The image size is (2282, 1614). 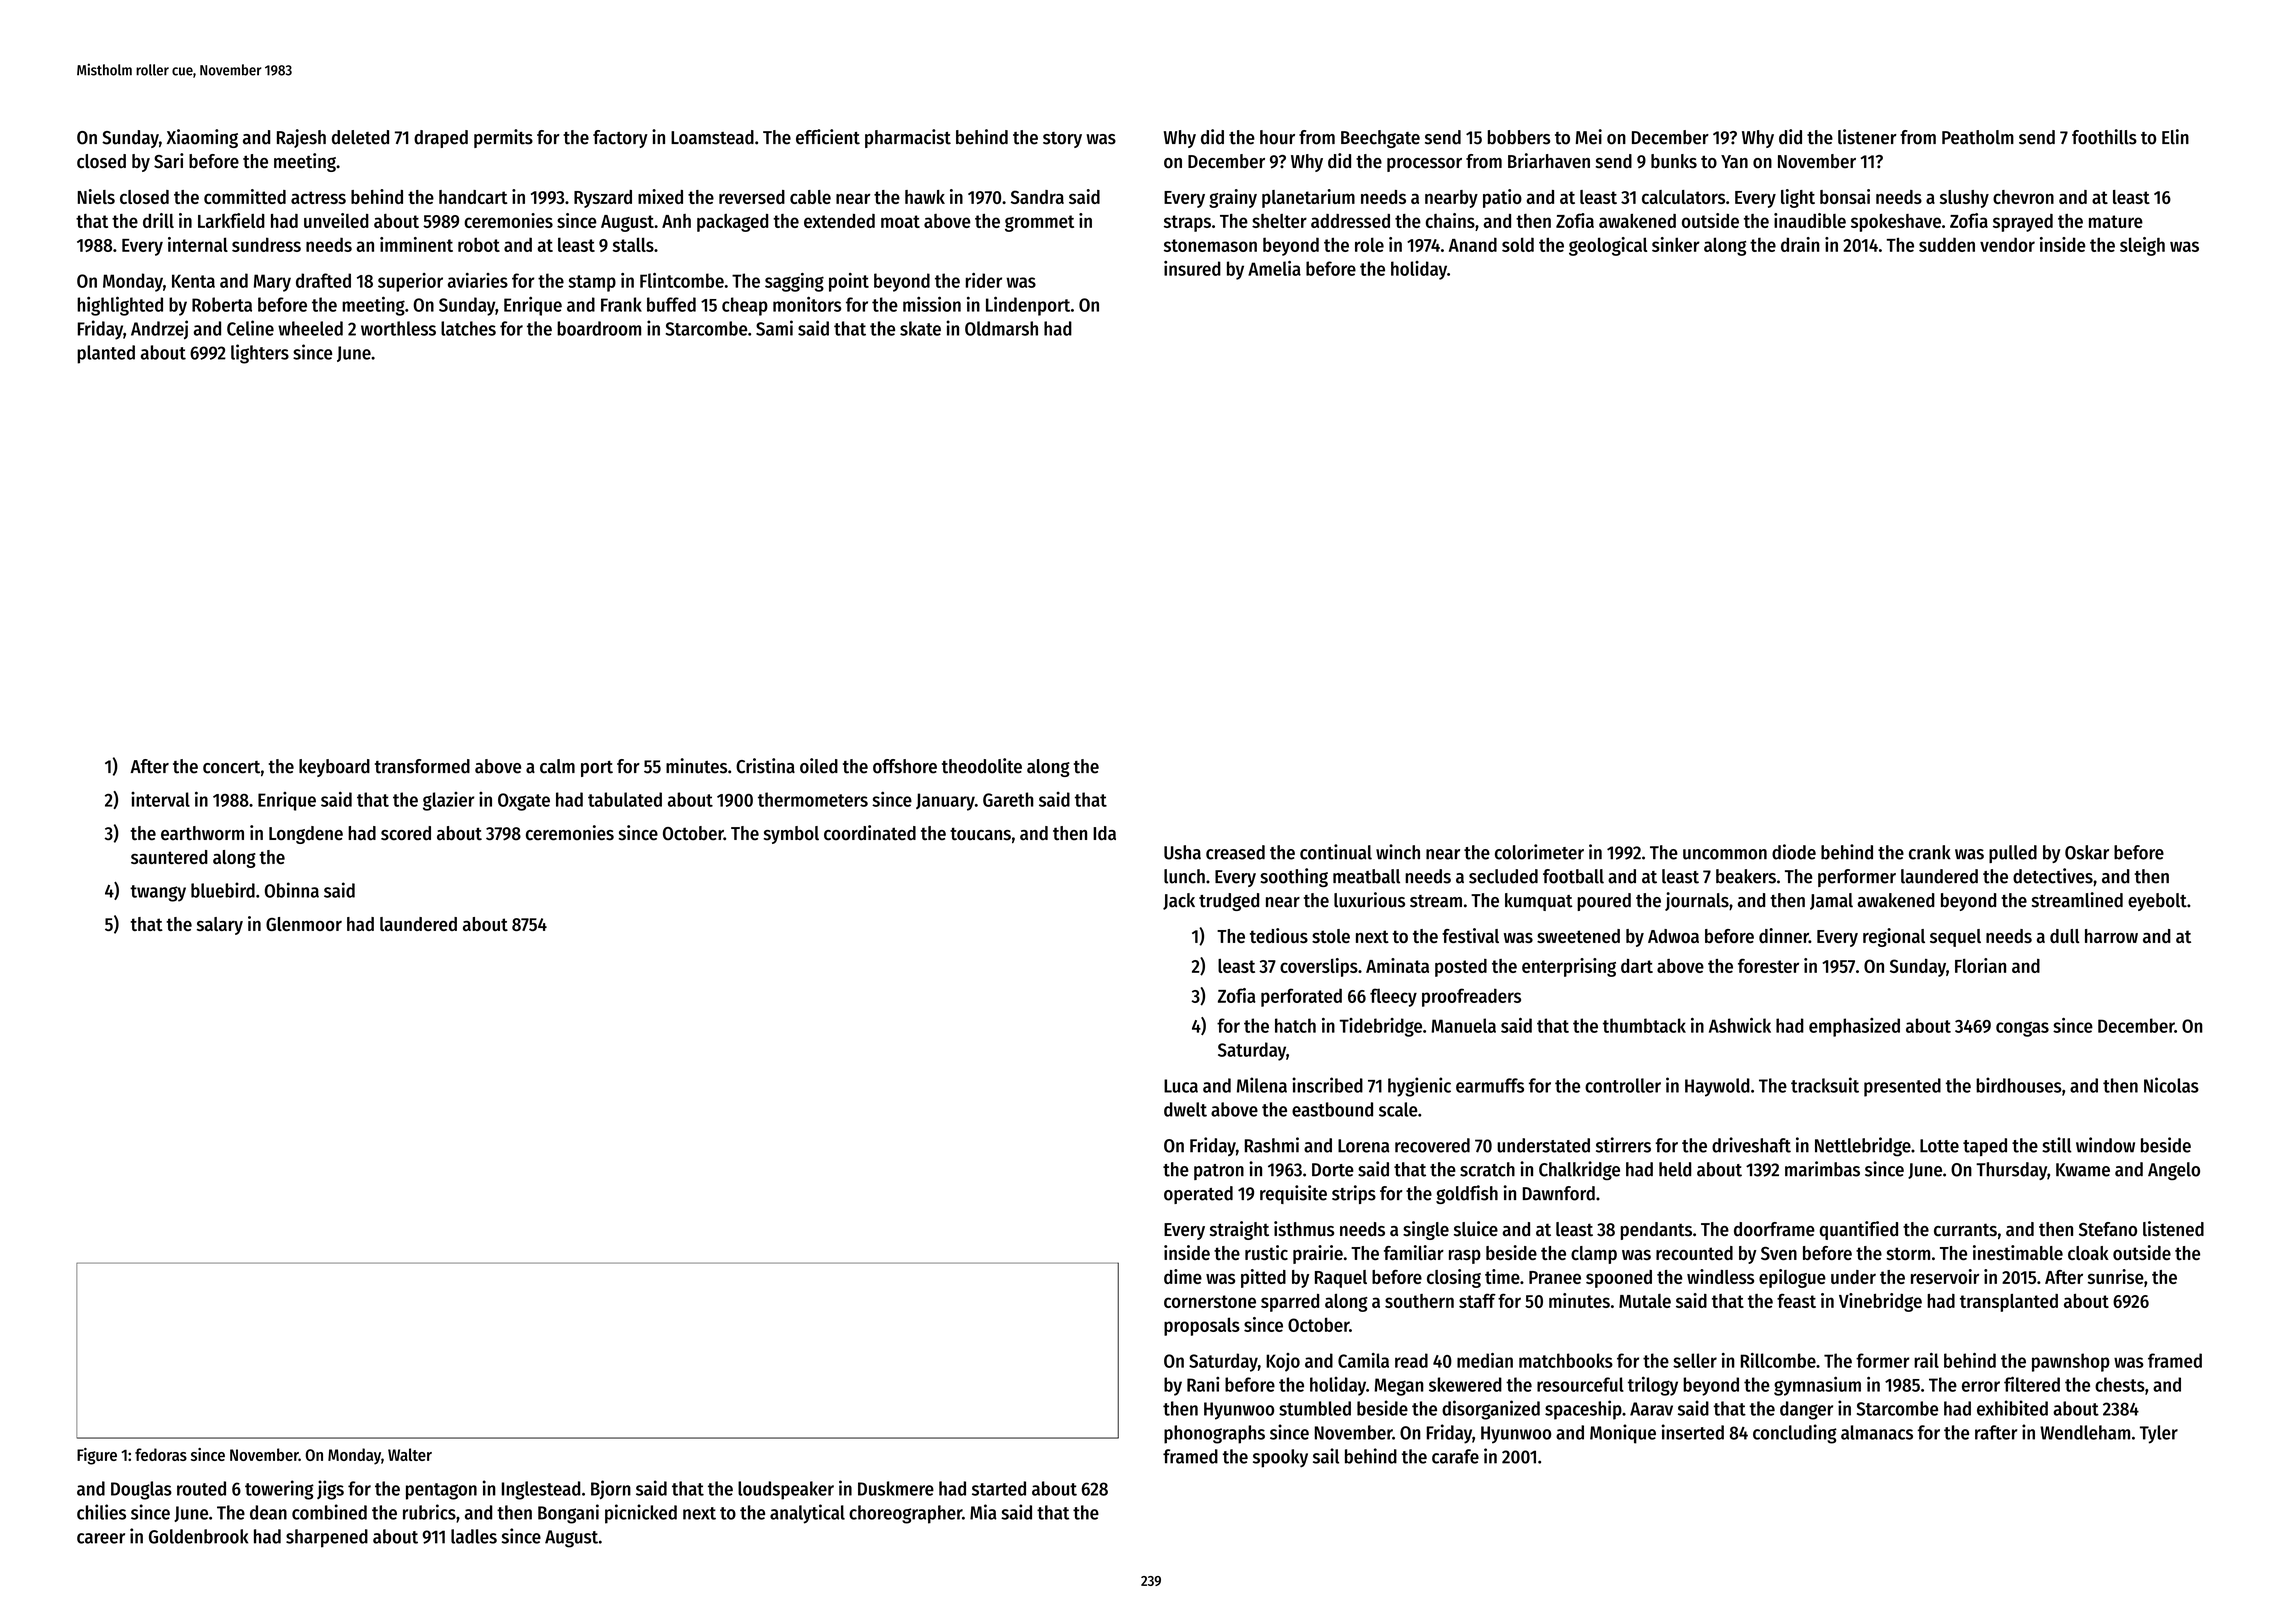 What do you see at coordinates (410, 1454) in the screenshot?
I see `Walter` at bounding box center [410, 1454].
